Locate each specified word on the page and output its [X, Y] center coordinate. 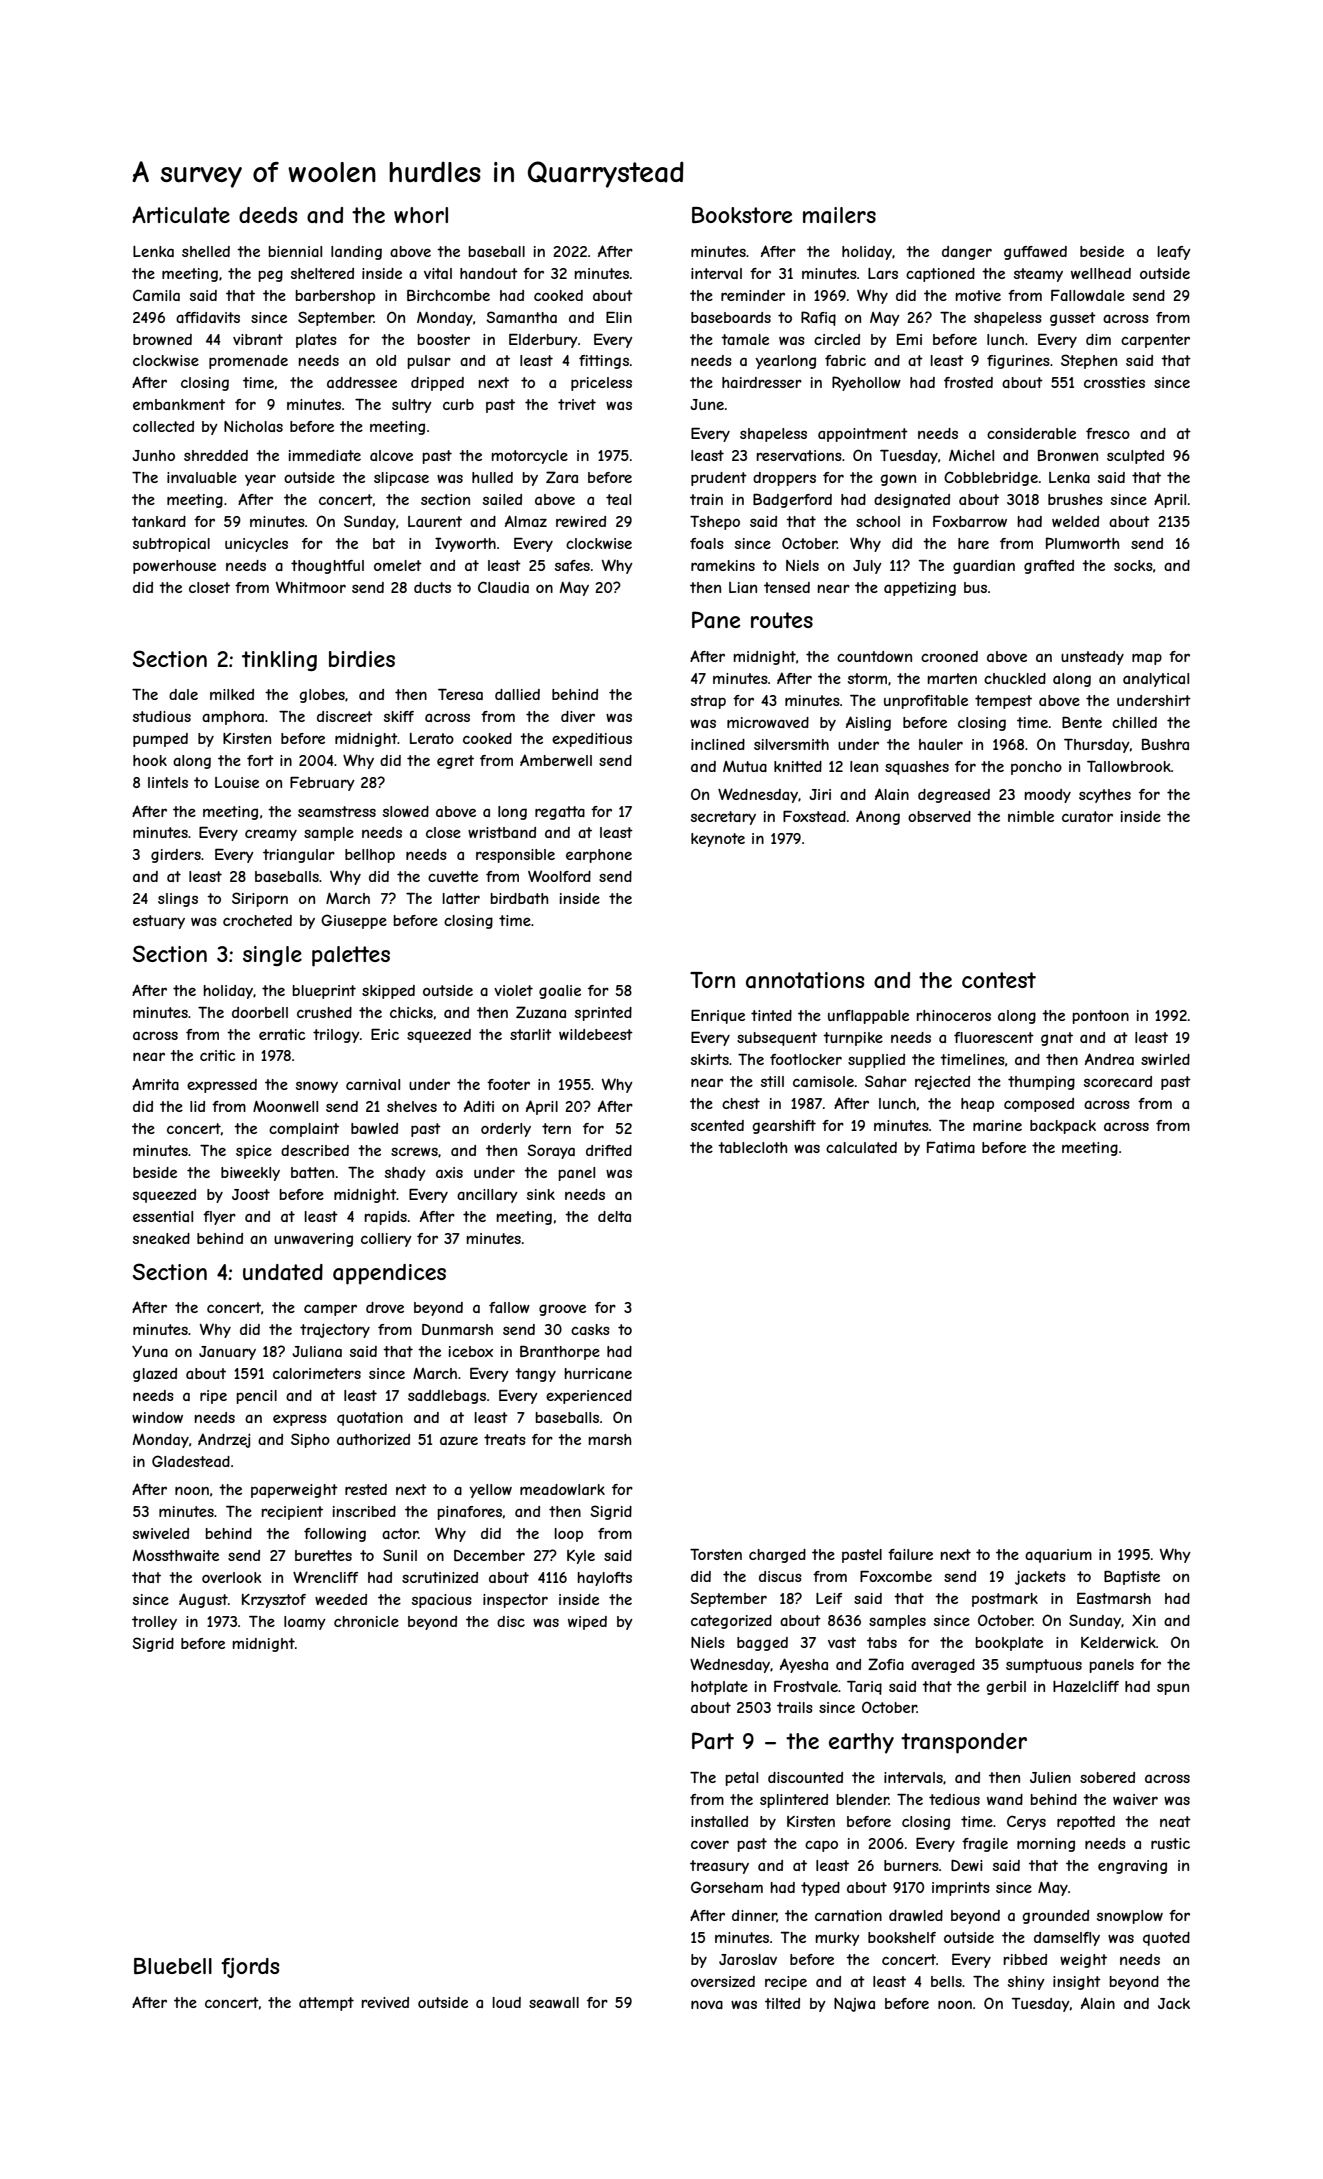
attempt [326, 2004]
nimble [1031, 816]
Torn [712, 980]
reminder [753, 295]
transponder [964, 1743]
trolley [154, 1623]
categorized [731, 1622]
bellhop [370, 856]
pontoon [1100, 1017]
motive [978, 295]
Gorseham [727, 1887]
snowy [317, 1087]
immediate [325, 455]
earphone [599, 856]
